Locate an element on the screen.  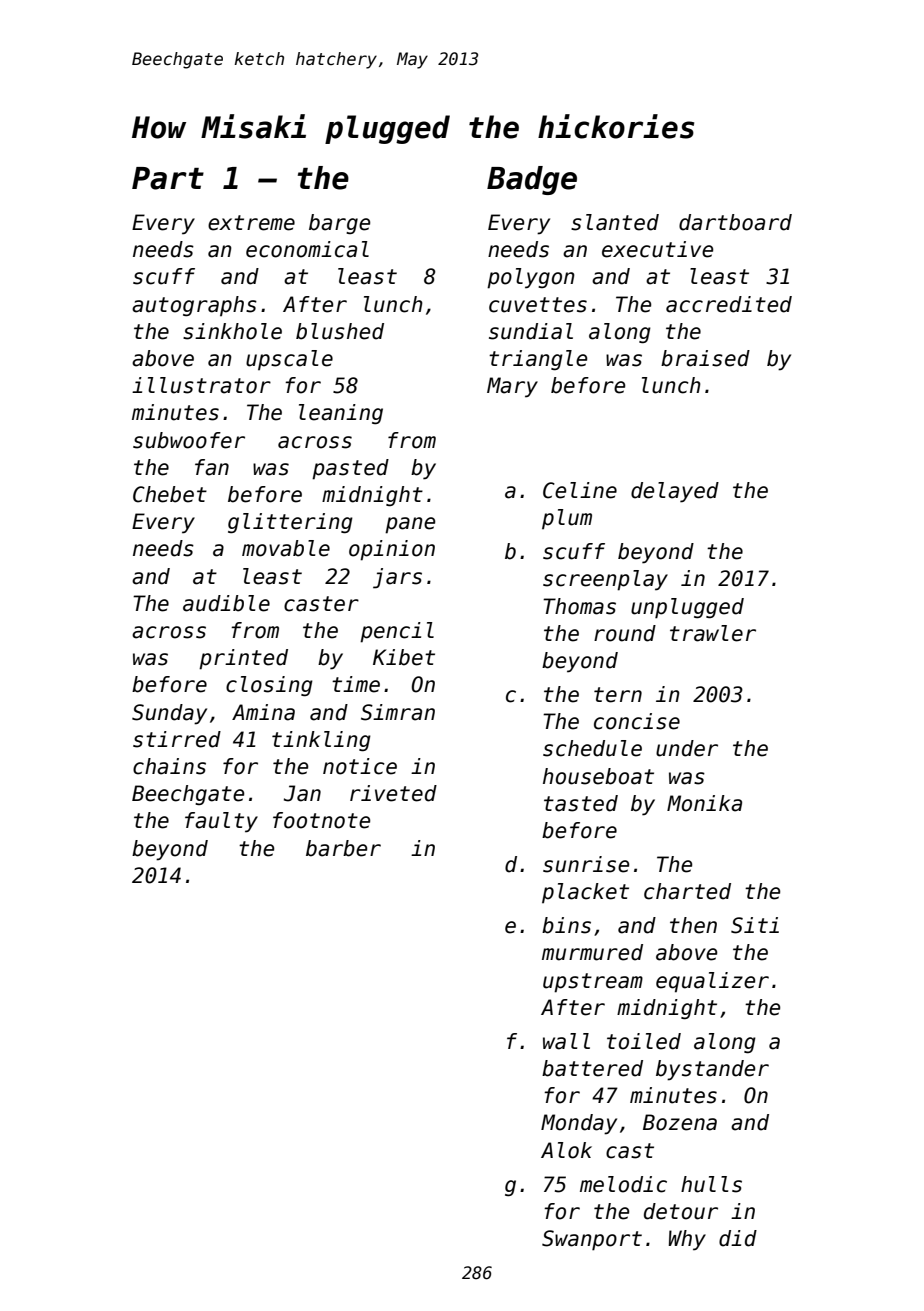
Swanport is located at coordinates (592, 1240).
